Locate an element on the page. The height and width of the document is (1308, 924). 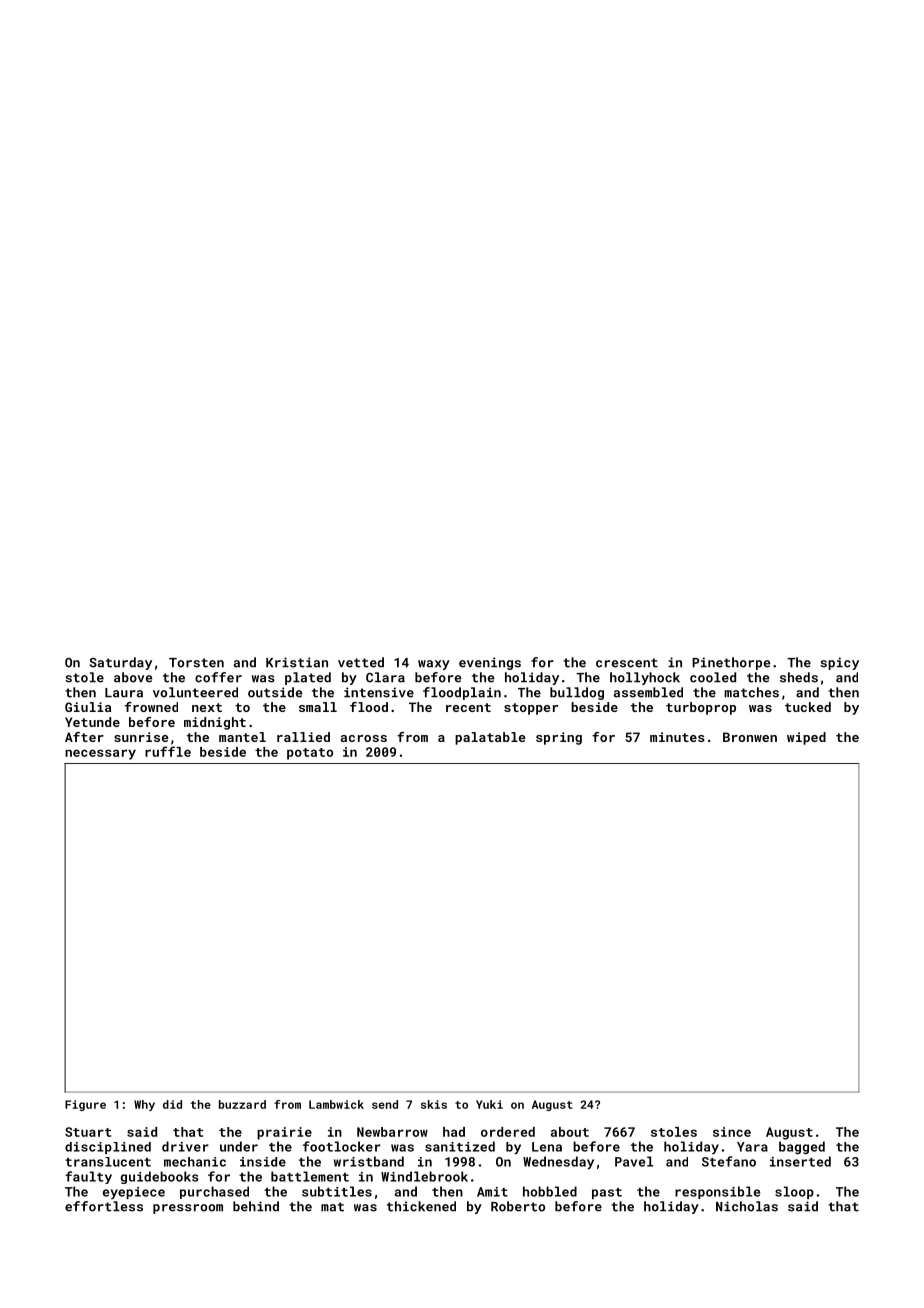
stopper is located at coordinates (531, 709).
